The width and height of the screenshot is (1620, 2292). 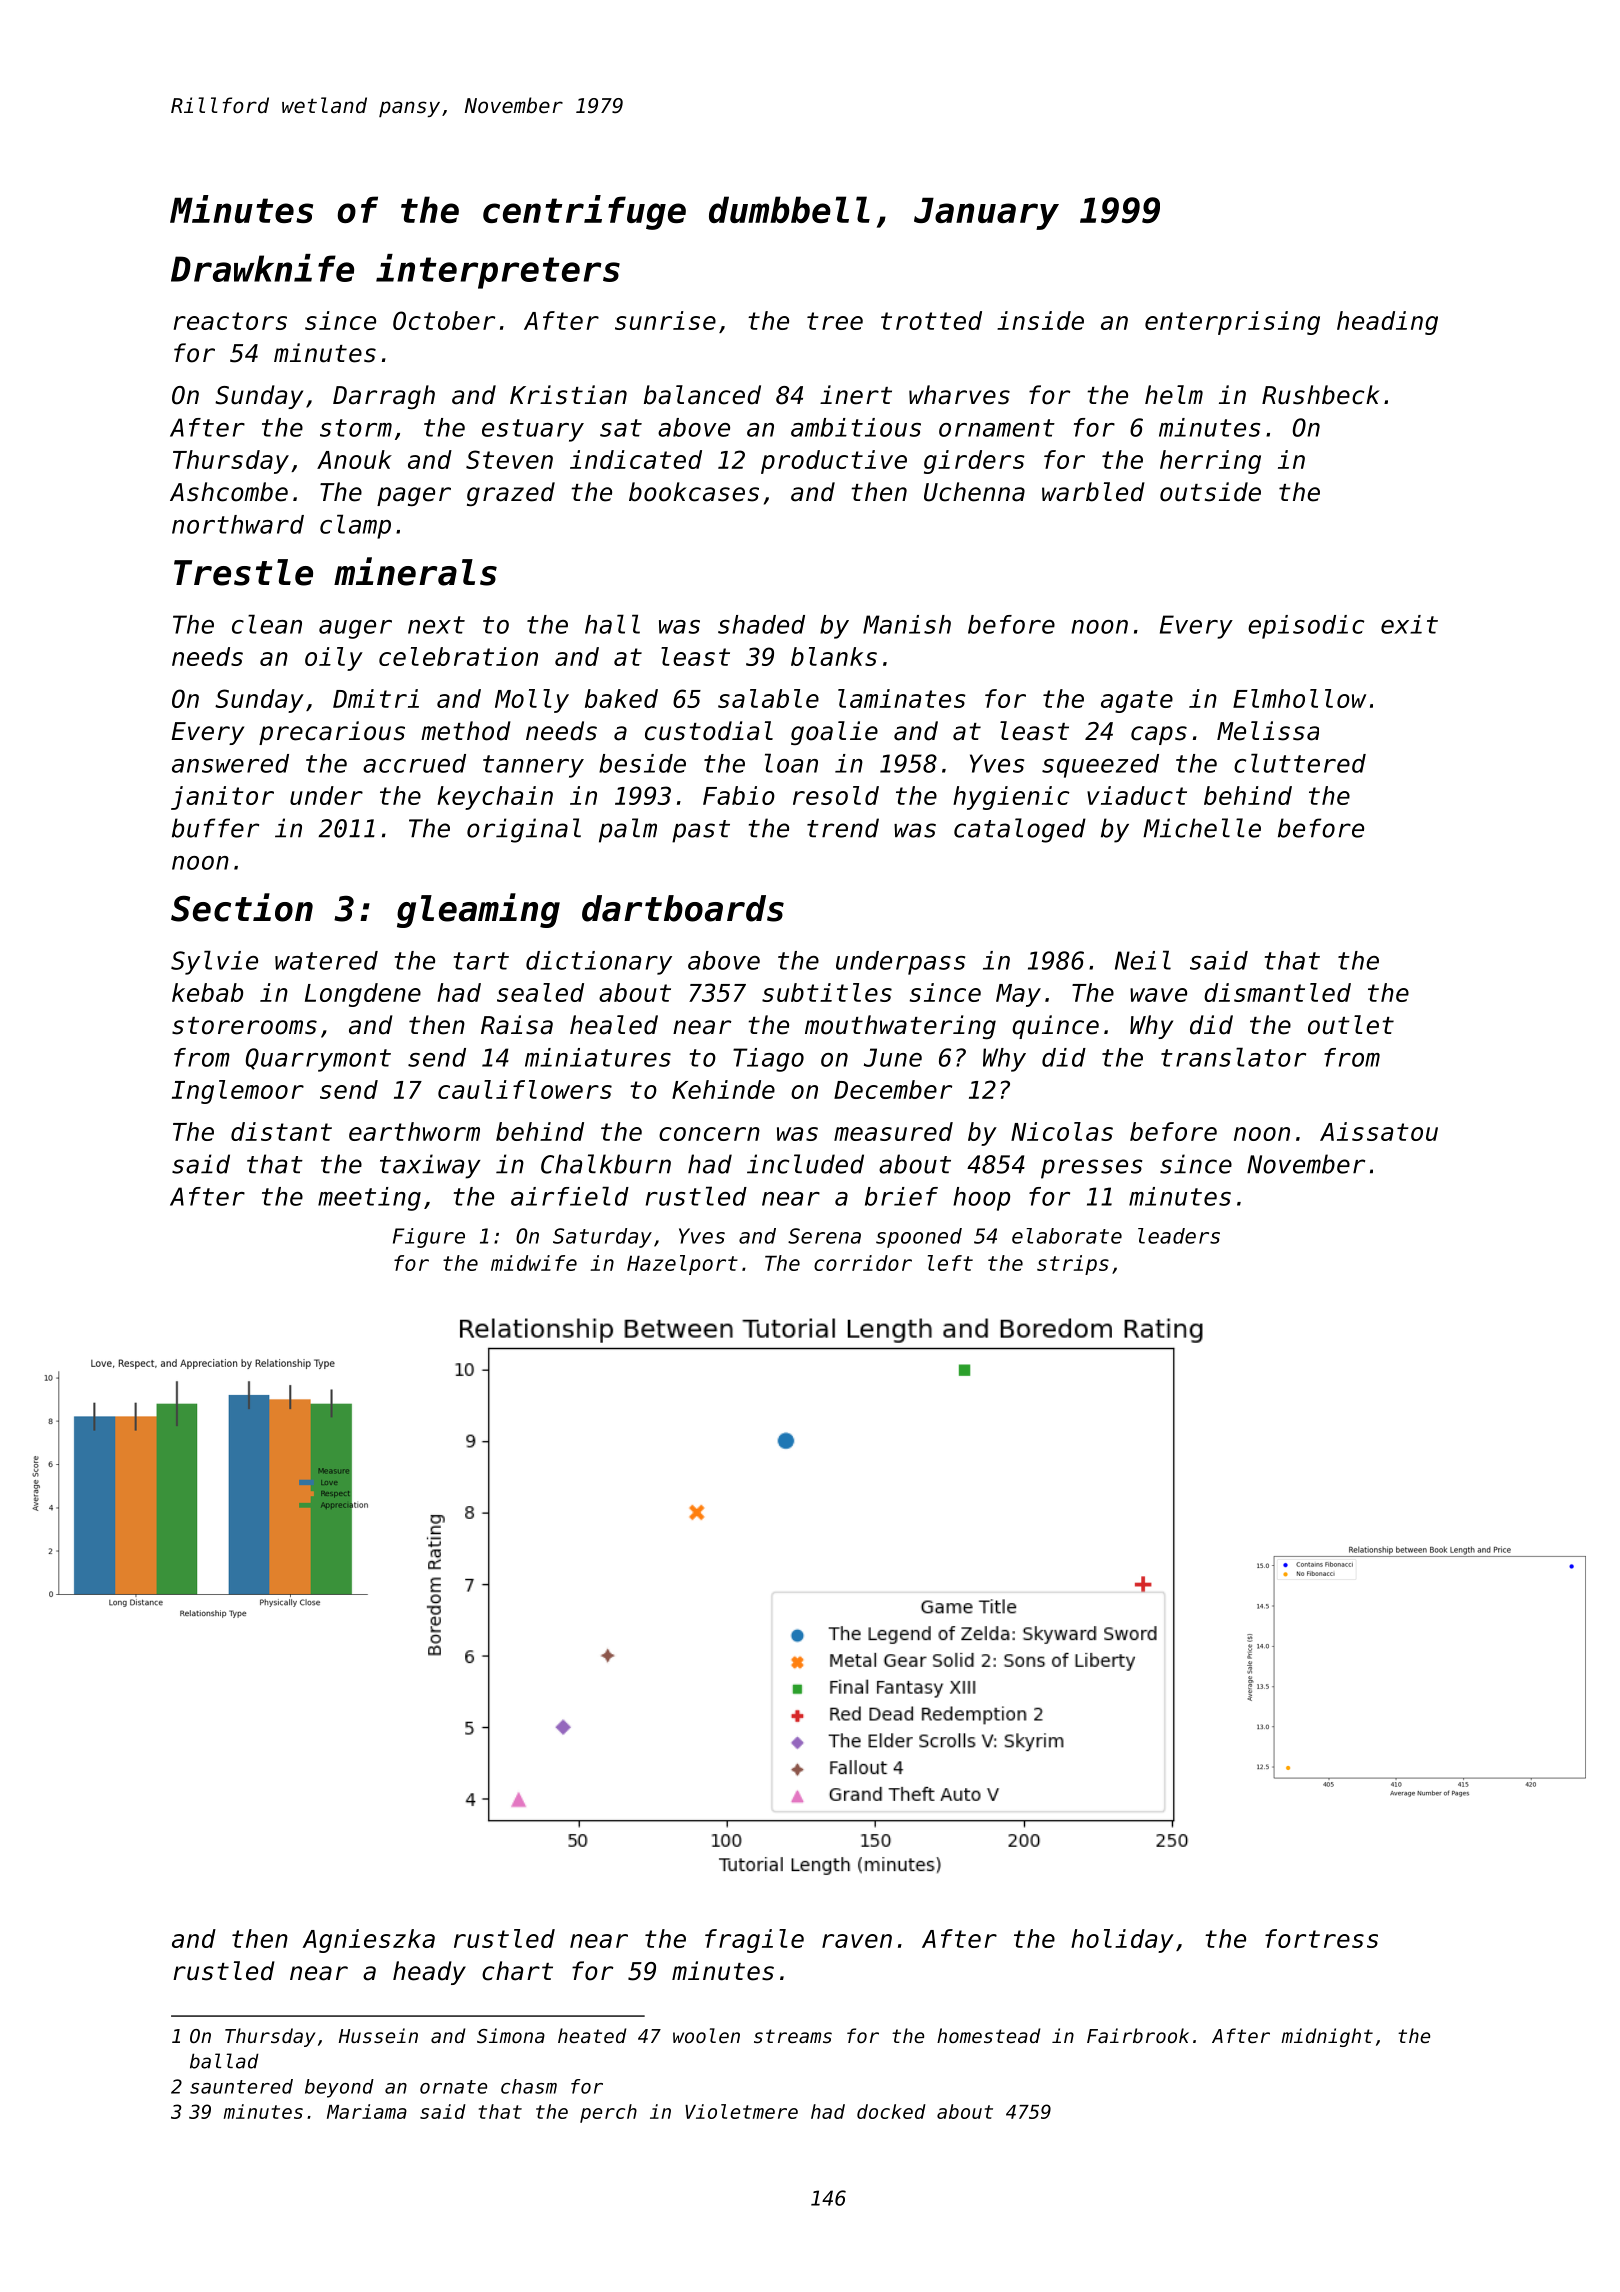 I want to click on heady, so click(x=429, y=1973).
